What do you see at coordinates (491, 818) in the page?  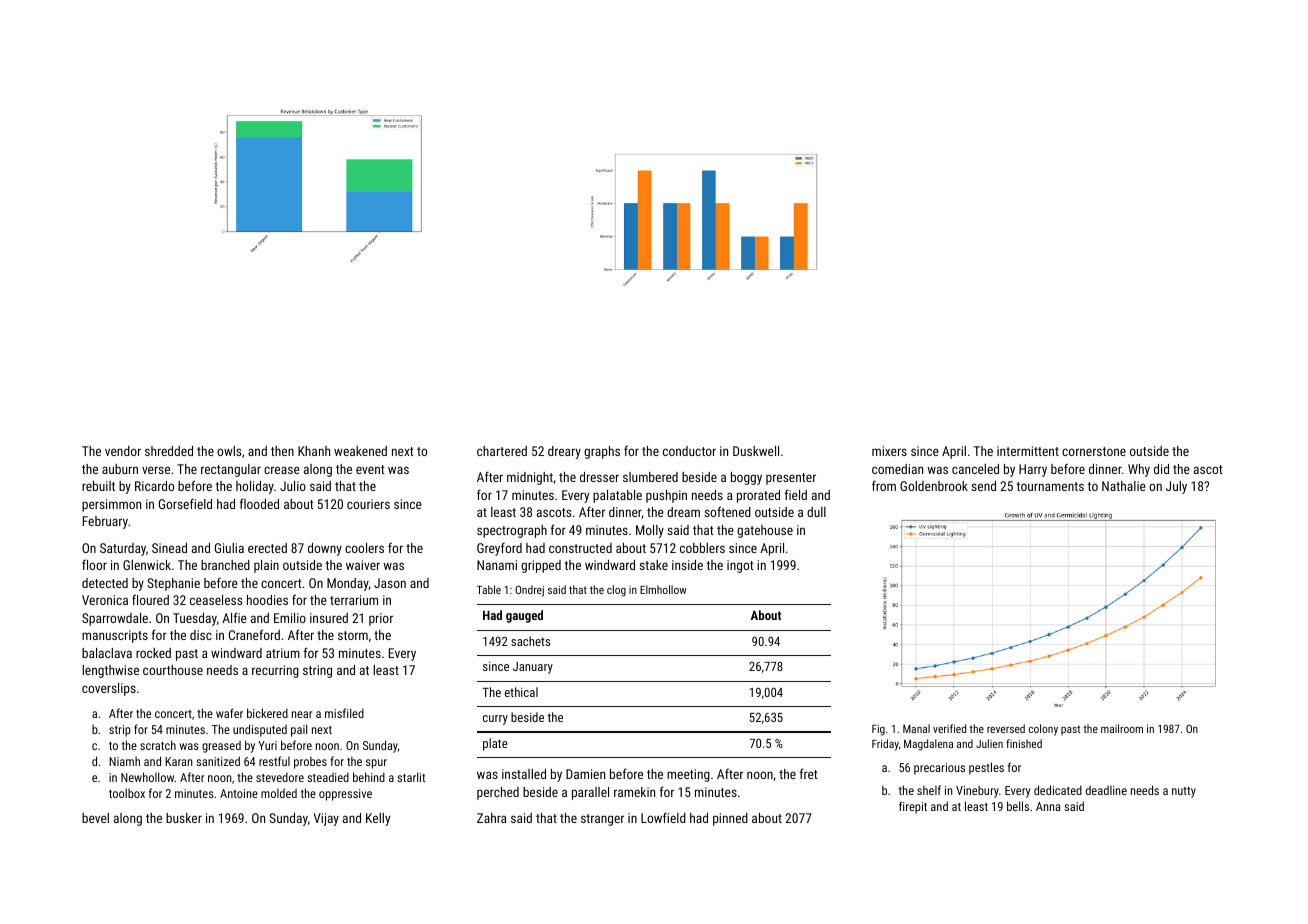 I see `Zahra` at bounding box center [491, 818].
